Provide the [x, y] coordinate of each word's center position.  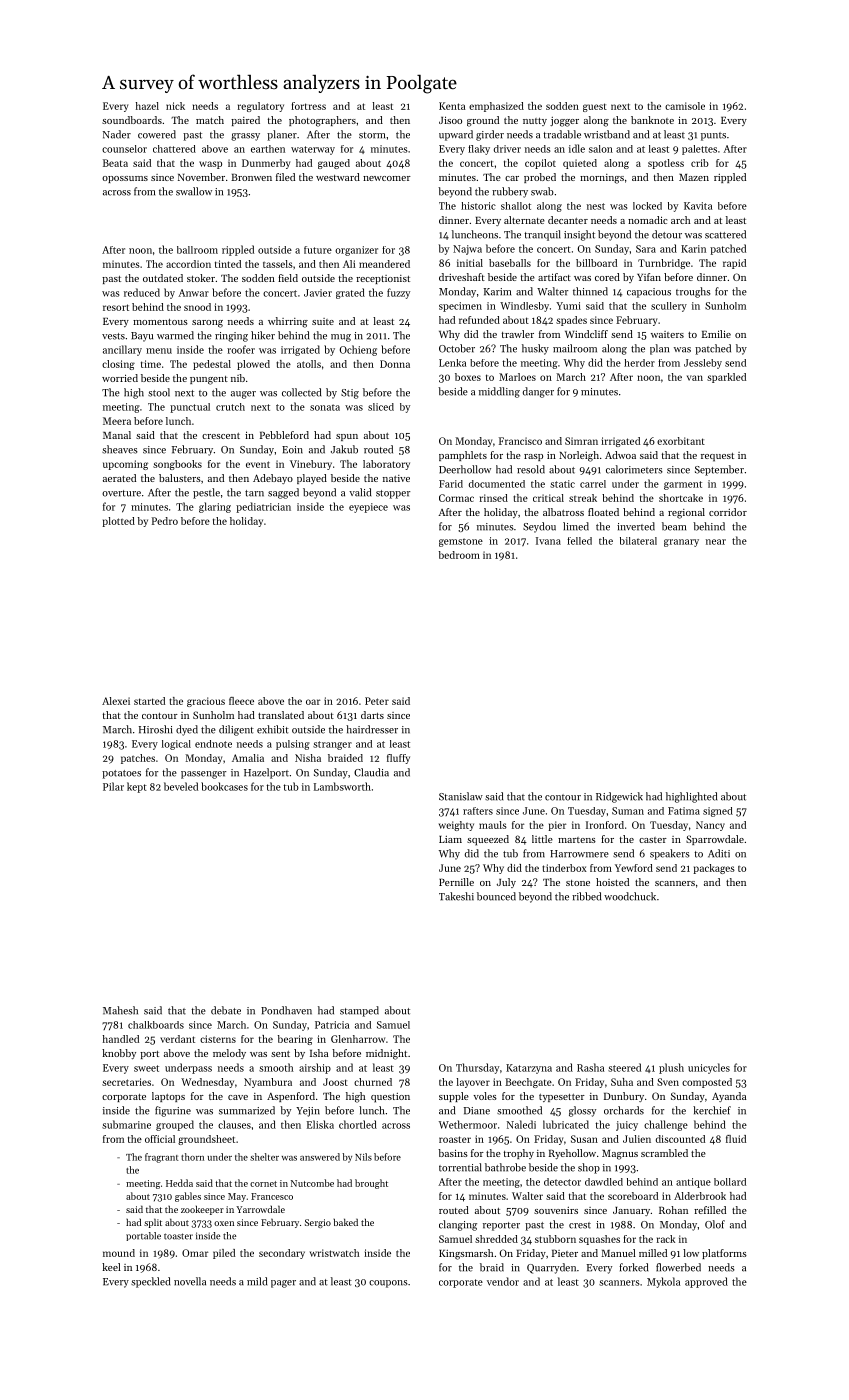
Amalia [248, 758]
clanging [458, 1225]
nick [175, 106]
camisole [685, 106]
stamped [359, 1011]
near [716, 542]
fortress [308, 106]
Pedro [165, 521]
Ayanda [729, 1097]
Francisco [520, 441]
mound [119, 1253]
